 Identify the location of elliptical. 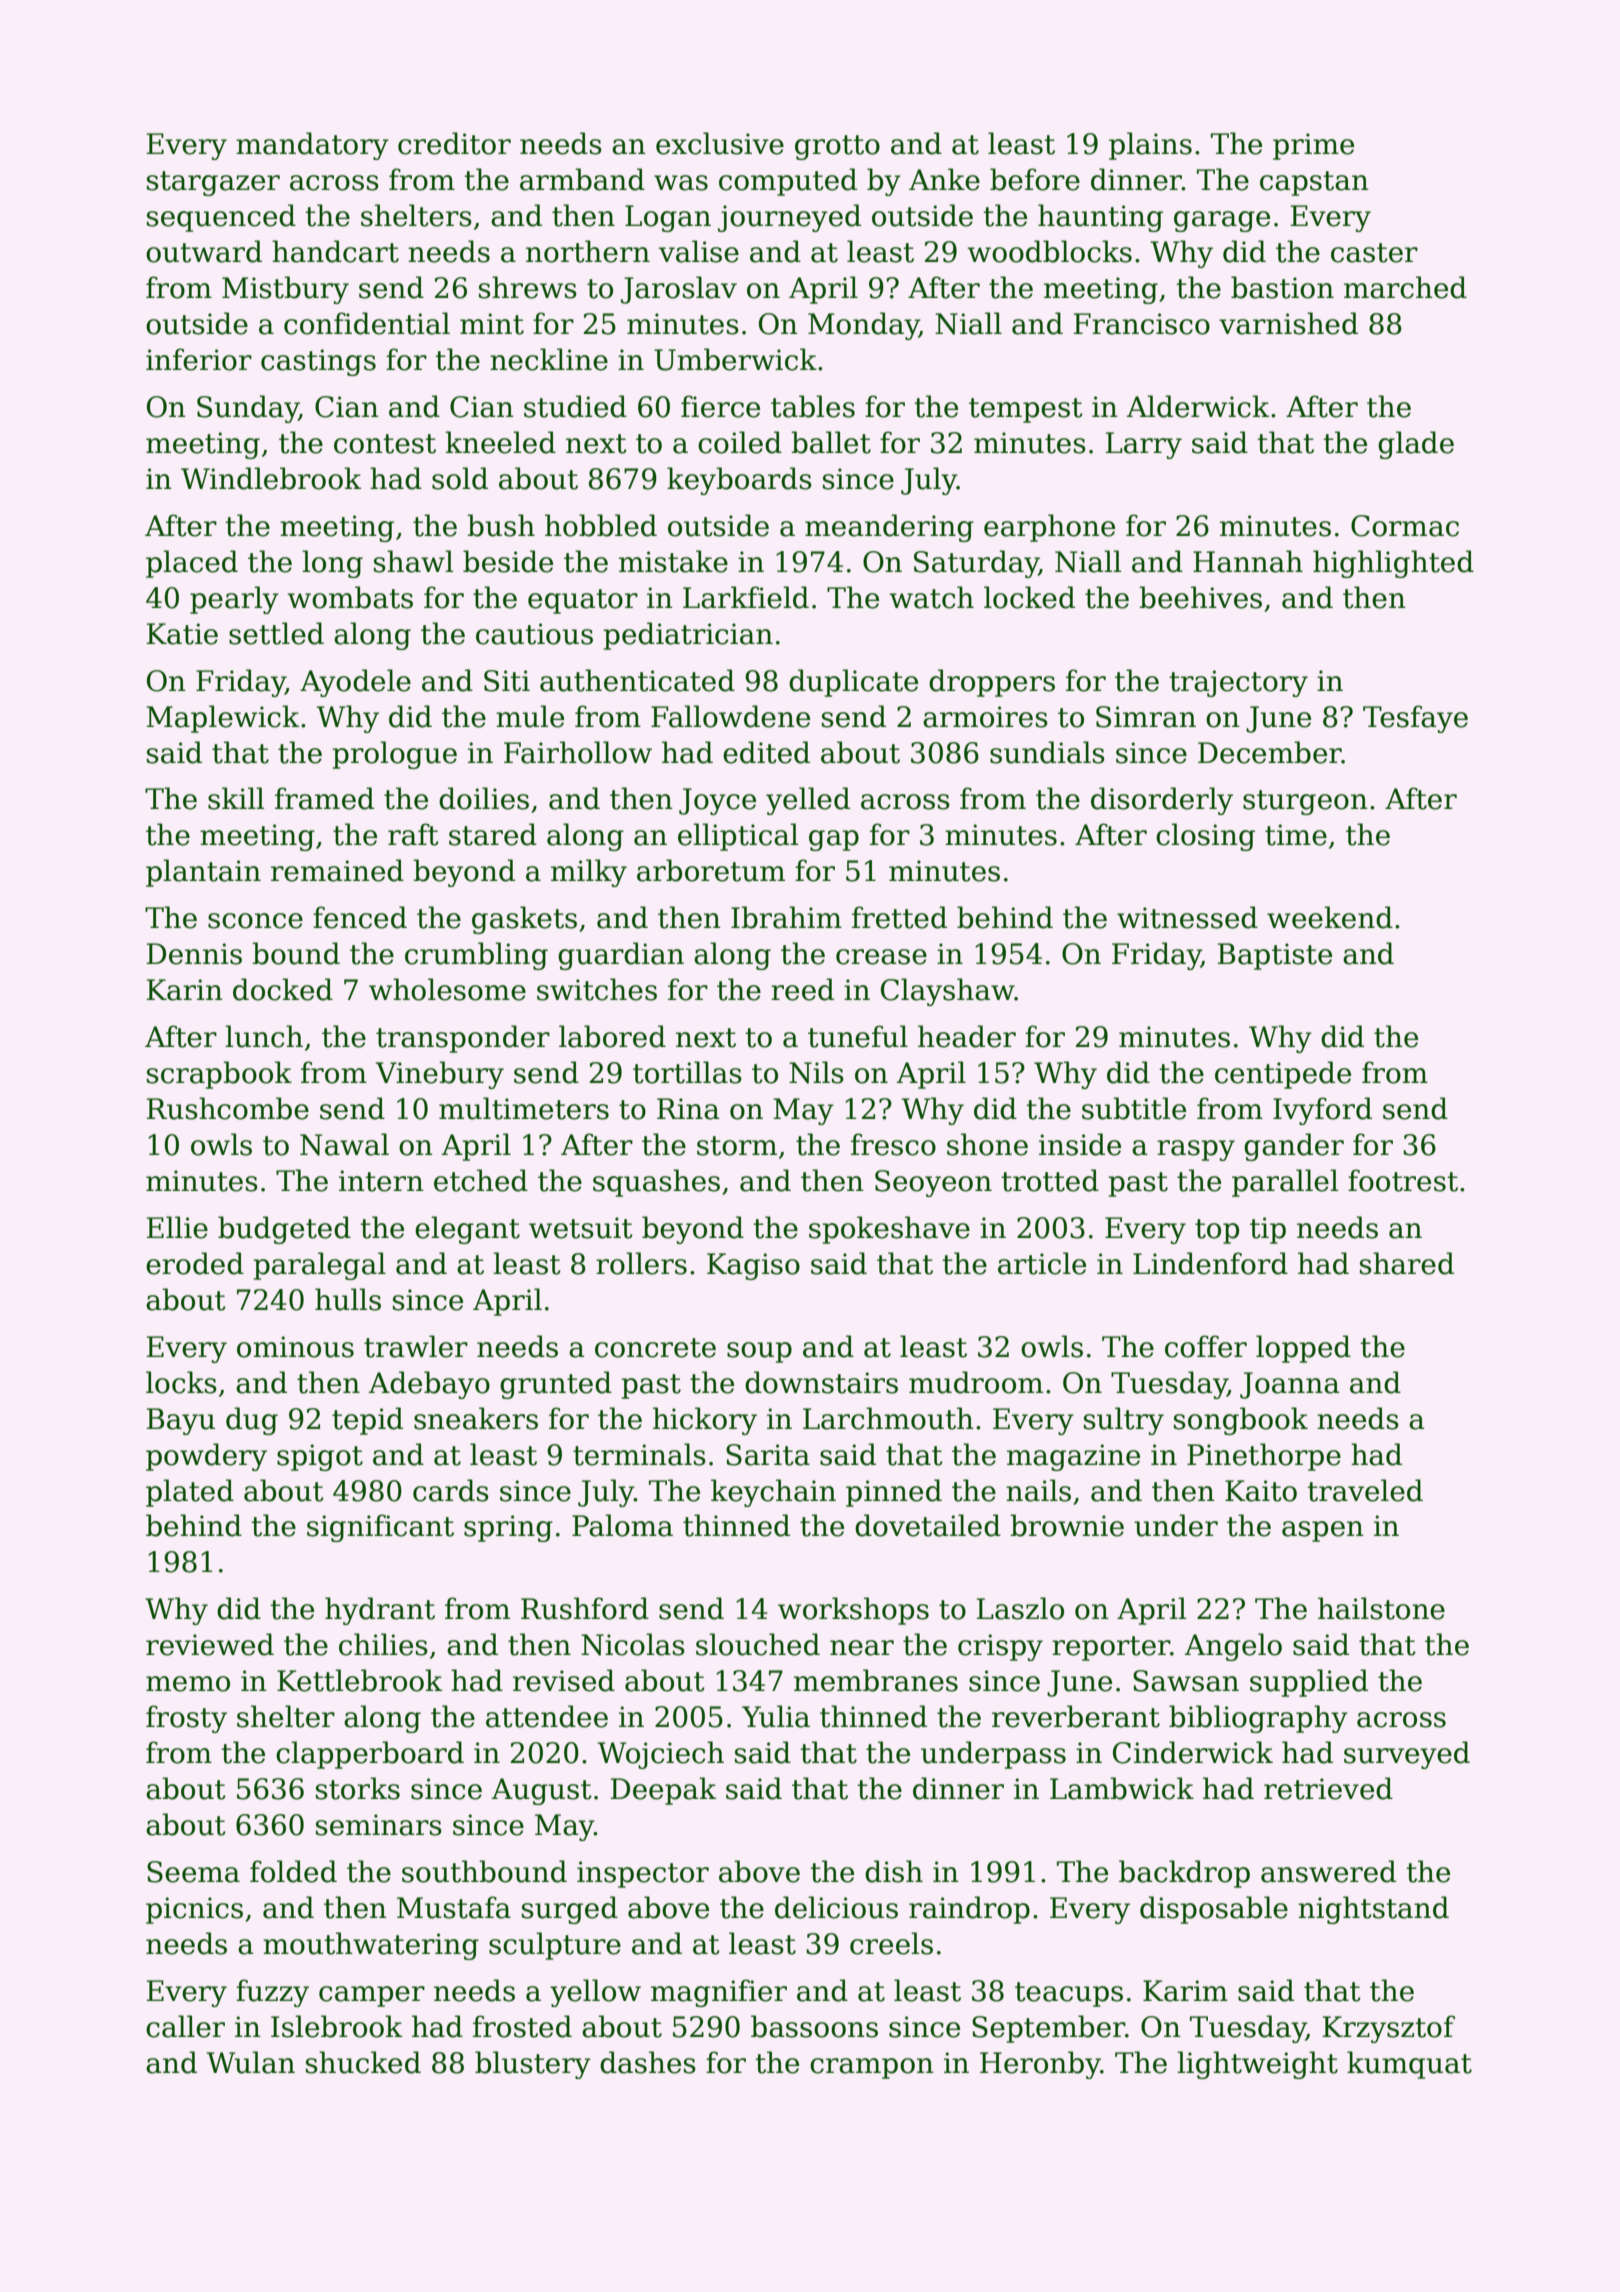
(738, 837).
